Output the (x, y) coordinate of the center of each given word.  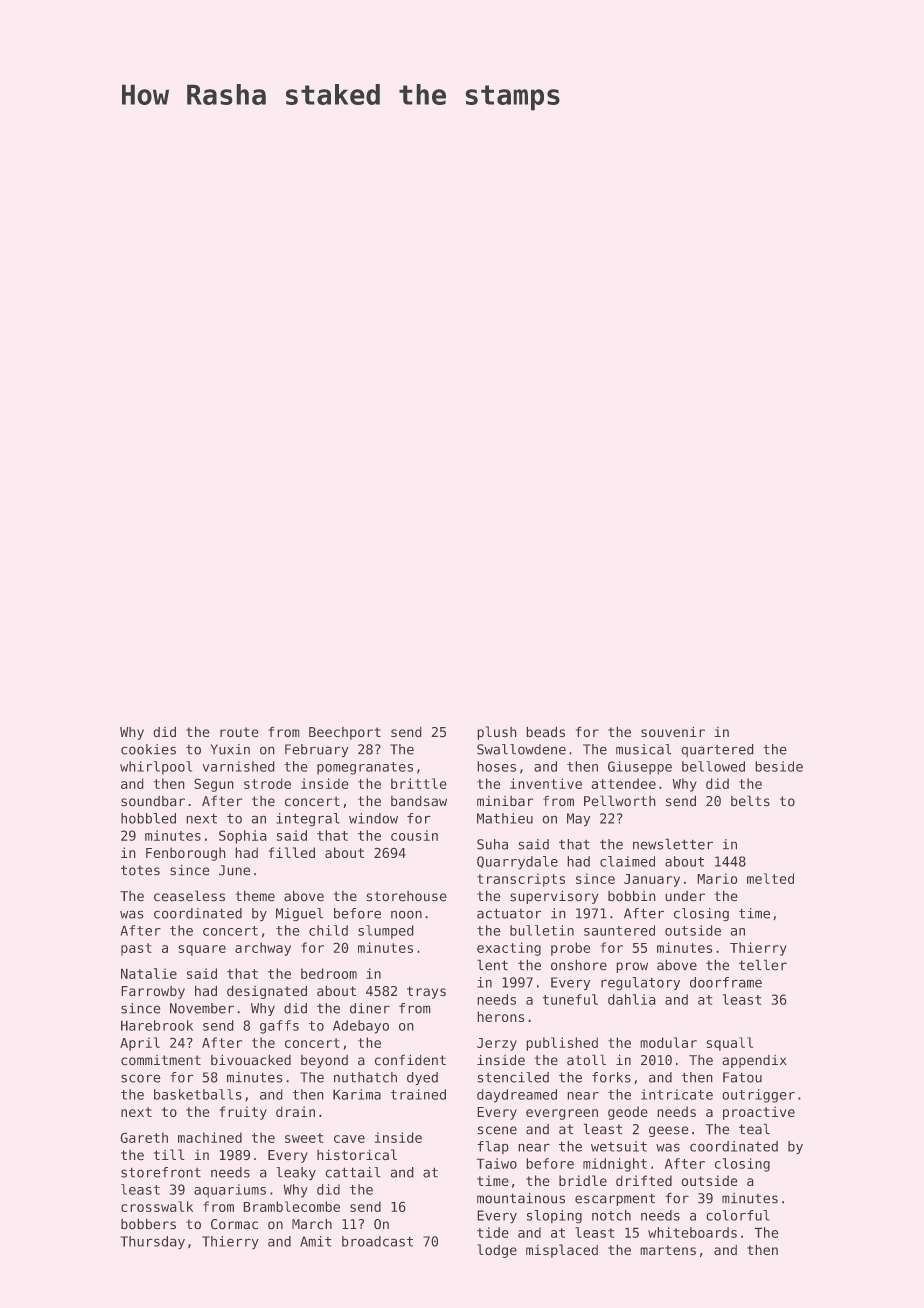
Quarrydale (517, 862)
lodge (497, 1251)
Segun (213, 785)
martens (668, 1250)
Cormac (234, 1224)
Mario (717, 878)
